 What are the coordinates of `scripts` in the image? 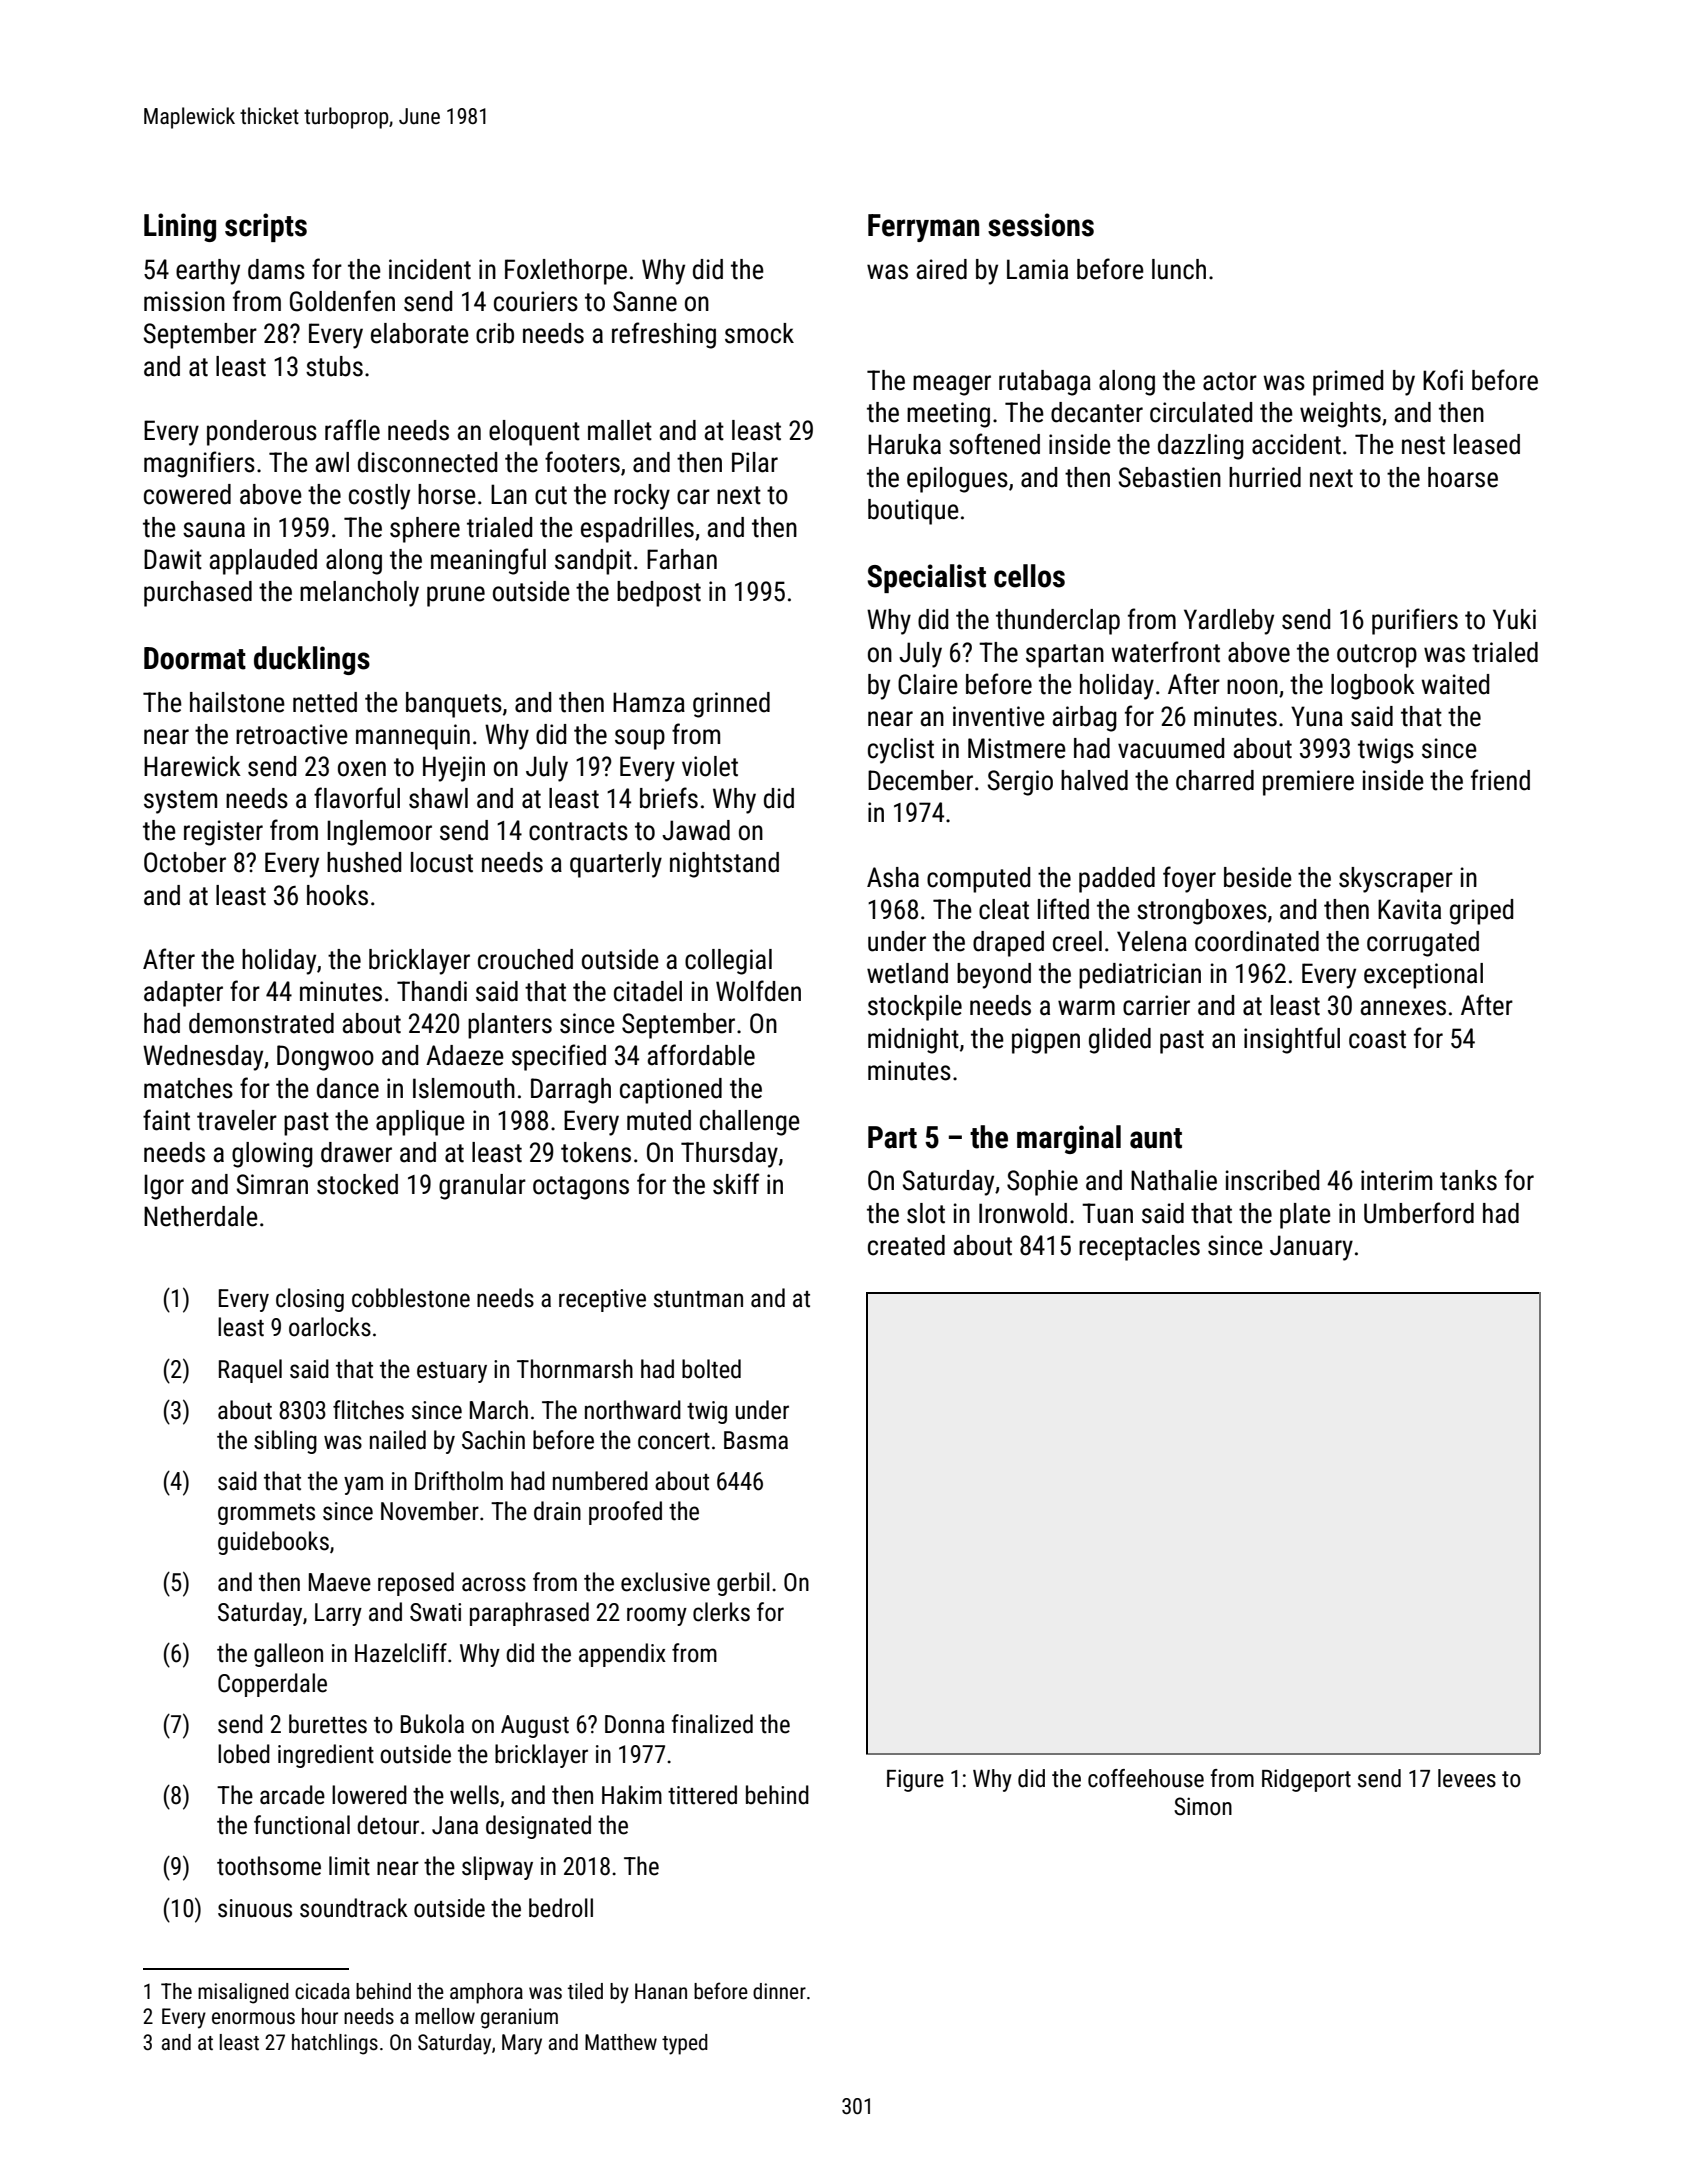 It's located at (266, 227).
